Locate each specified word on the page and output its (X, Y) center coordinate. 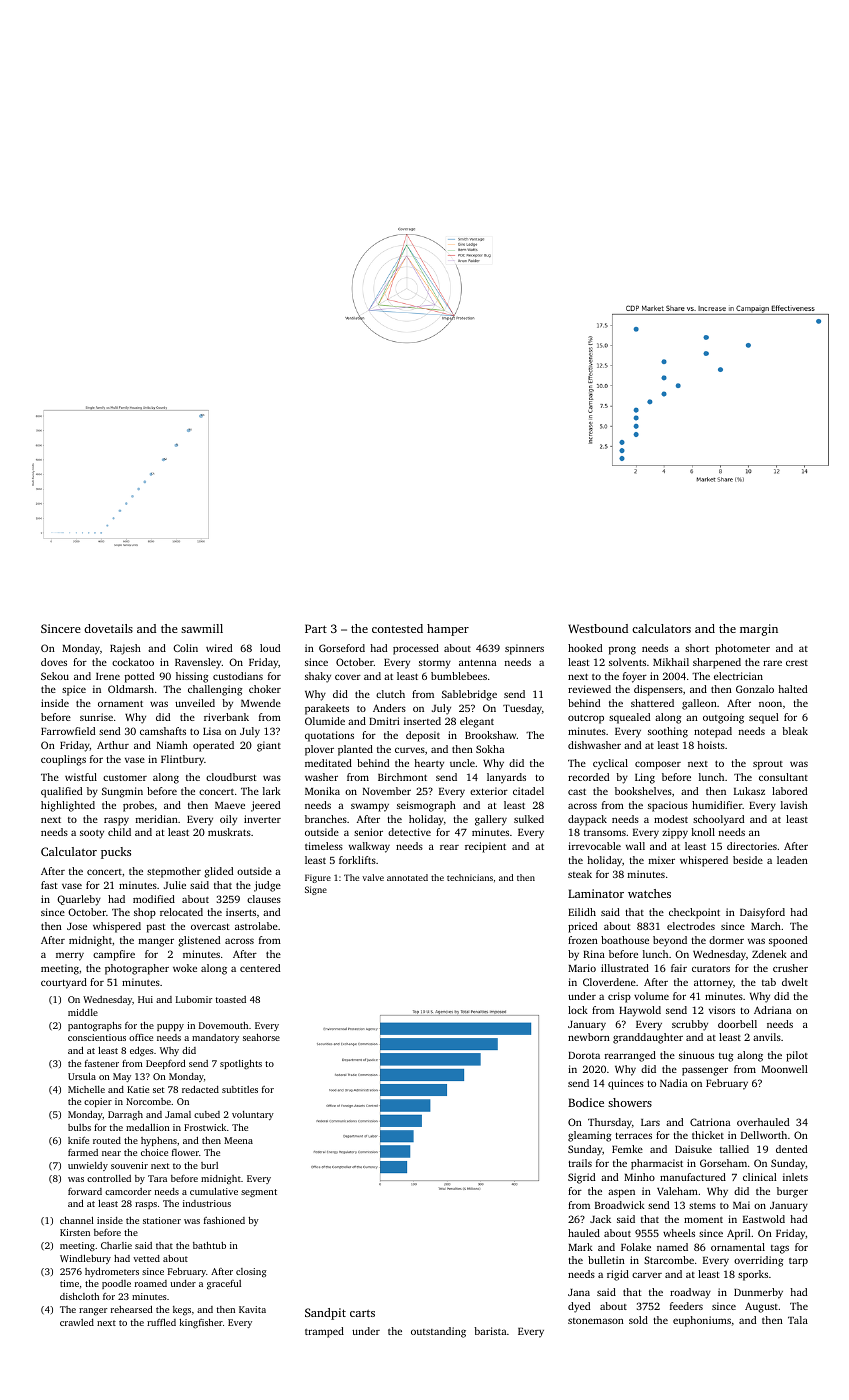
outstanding (438, 1332)
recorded (588, 777)
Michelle (86, 1089)
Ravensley (198, 663)
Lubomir (194, 999)
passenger (705, 1071)
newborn (589, 1037)
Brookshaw (490, 735)
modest (671, 819)
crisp (619, 997)
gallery (491, 820)
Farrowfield (68, 731)
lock (578, 1010)
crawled (77, 1322)
